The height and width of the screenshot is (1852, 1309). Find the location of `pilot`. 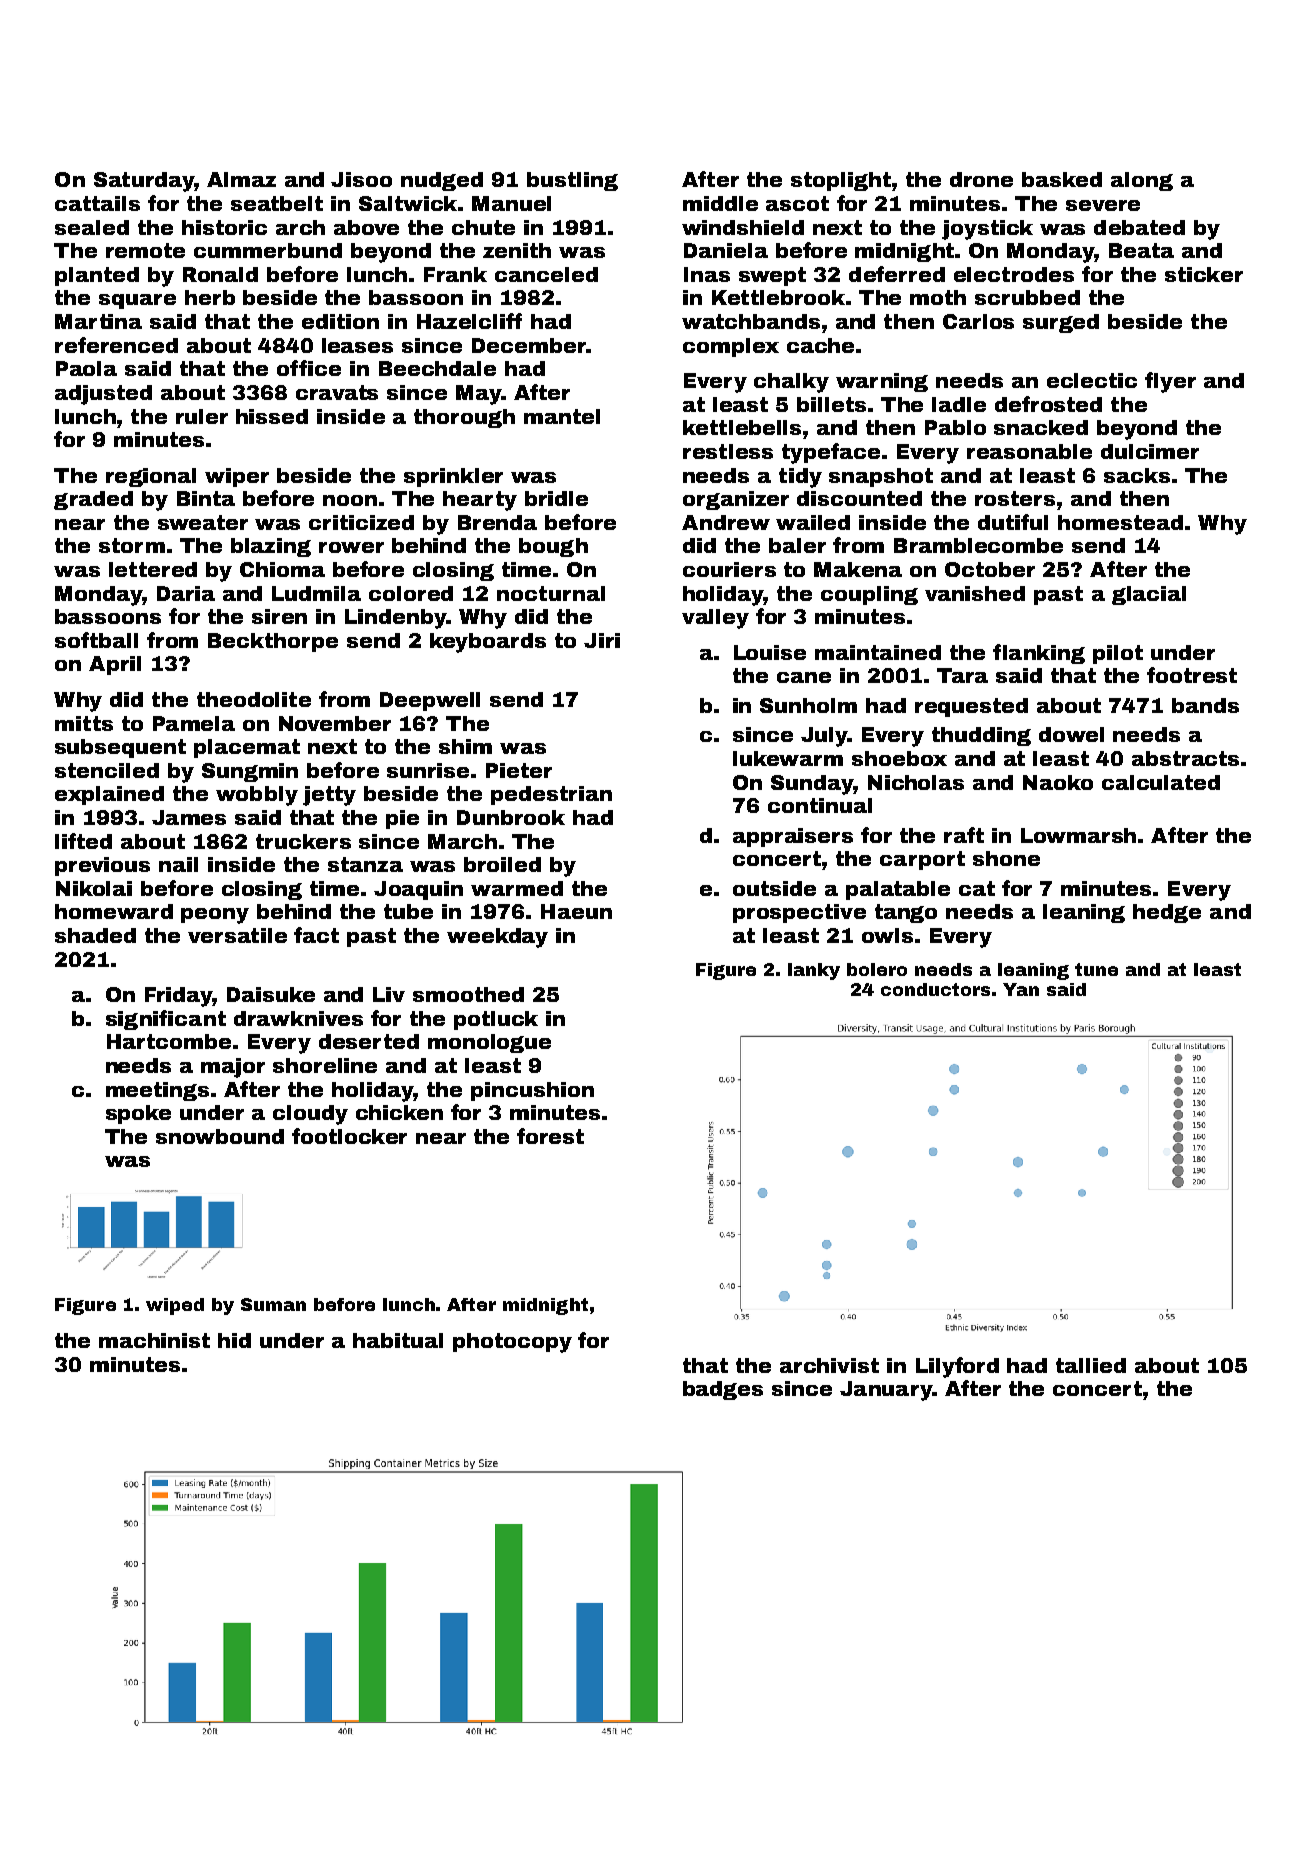

pilot is located at coordinates (1118, 654).
